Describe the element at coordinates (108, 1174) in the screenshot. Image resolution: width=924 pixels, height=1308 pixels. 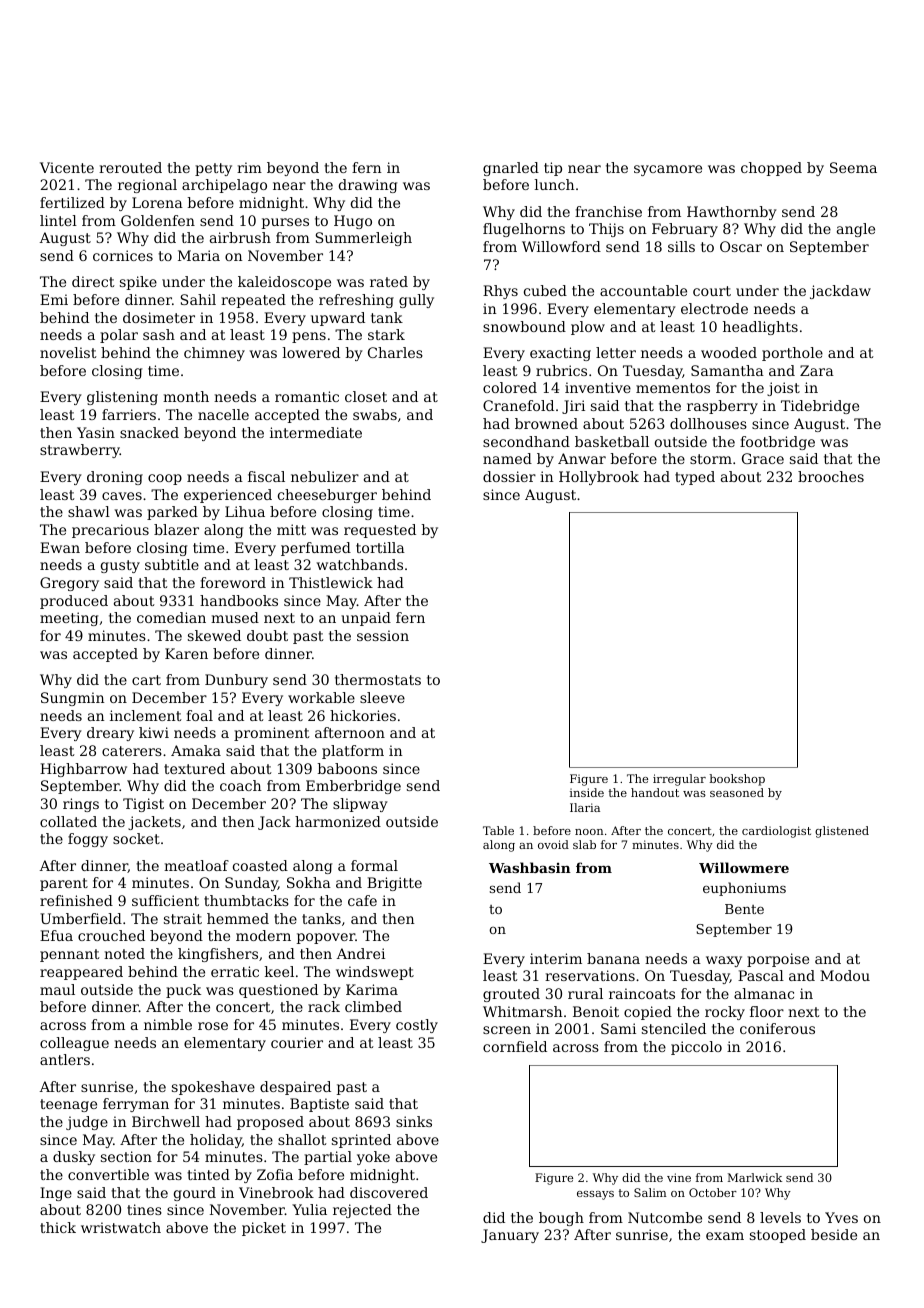
I see `convertible` at that location.
